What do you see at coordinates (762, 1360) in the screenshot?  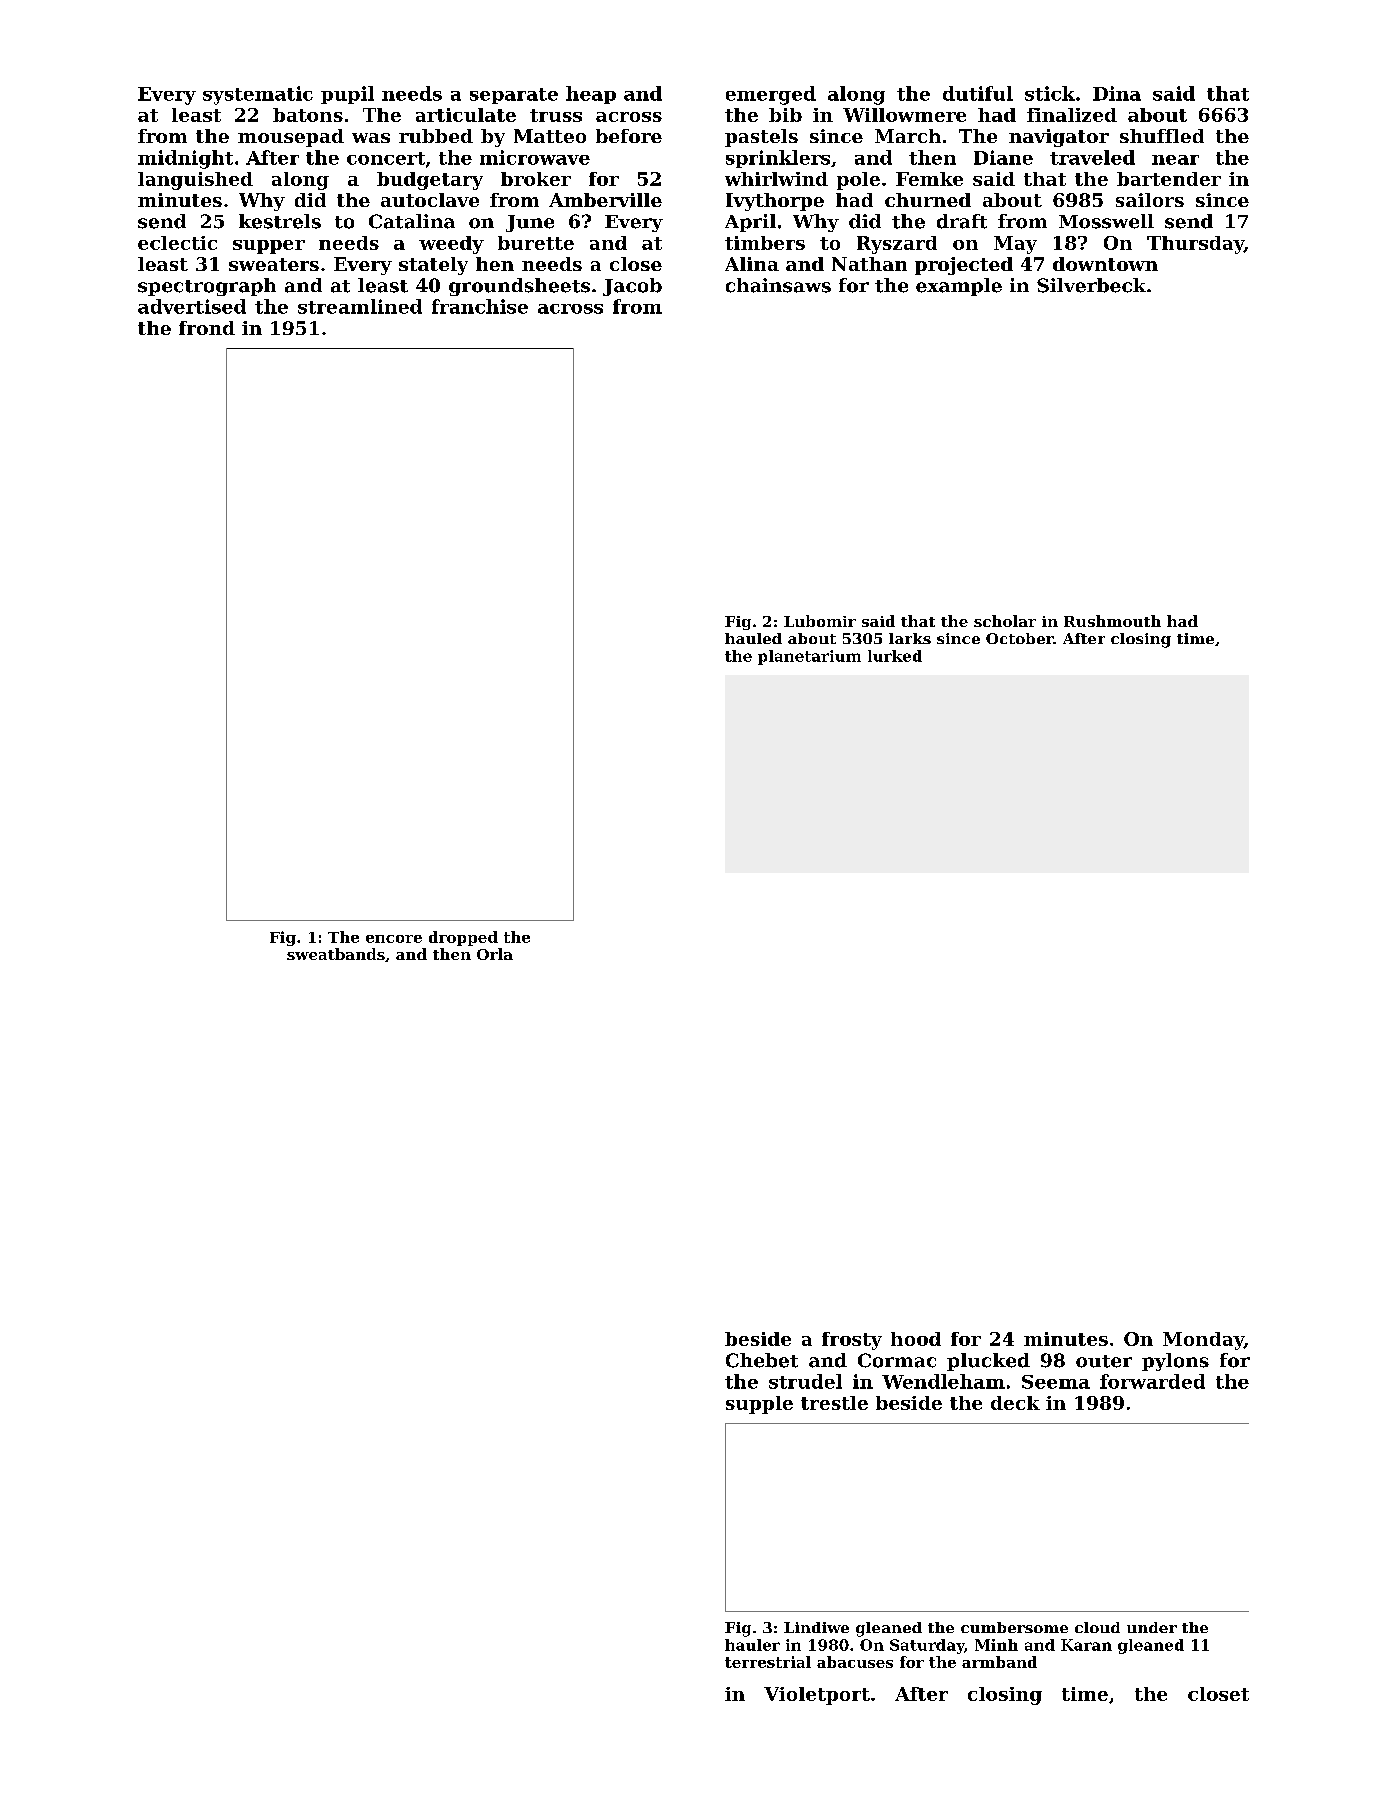 I see `Chebet` at bounding box center [762, 1360].
